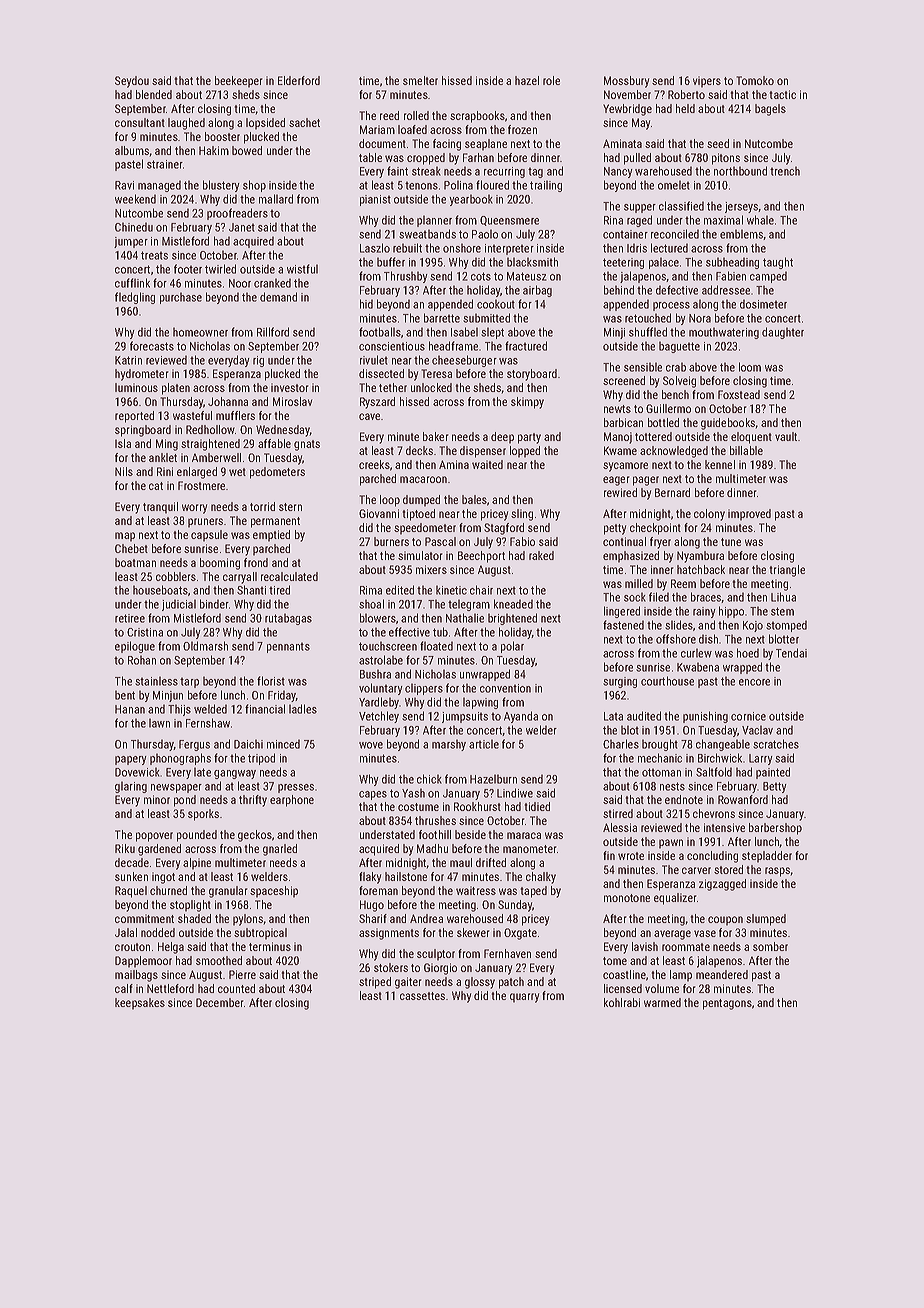 Image resolution: width=924 pixels, height=1308 pixels. Describe the element at coordinates (179, 710) in the page. I see `Thijs` at that location.
